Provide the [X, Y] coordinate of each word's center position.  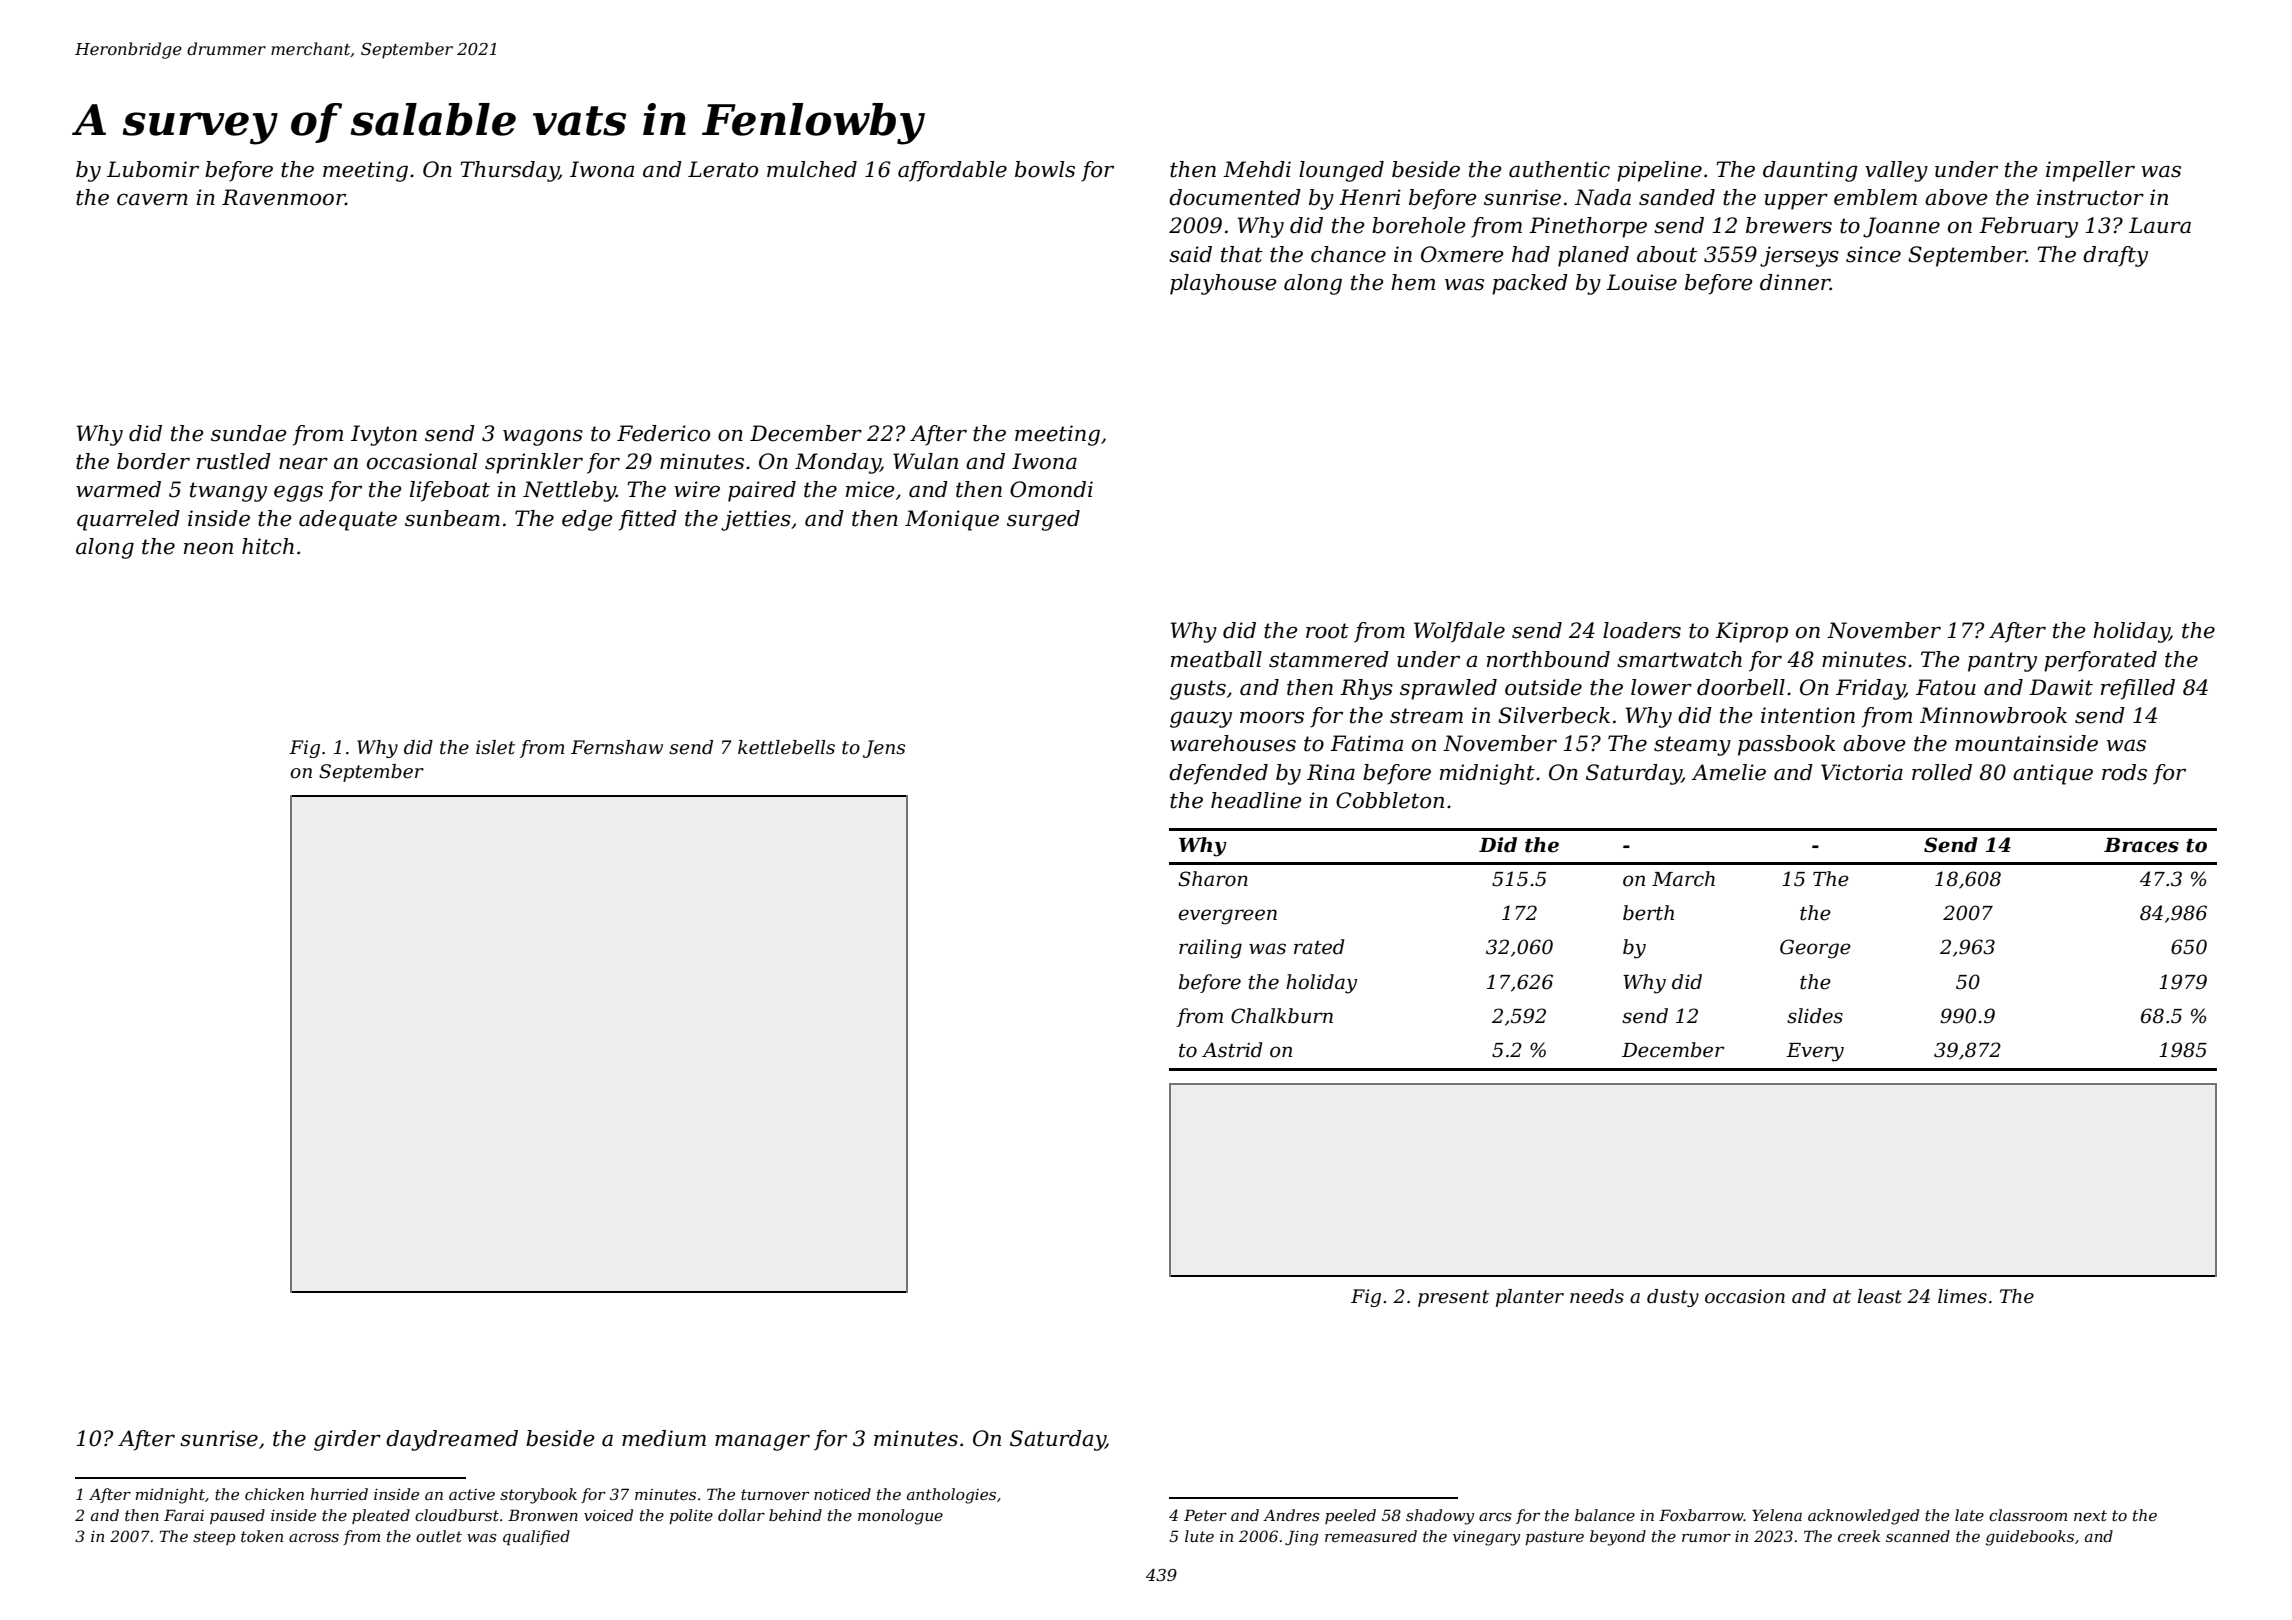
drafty [2115, 256]
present [1453, 1298]
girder [347, 1440]
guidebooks [2030, 1538]
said [1190, 254]
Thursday [509, 171]
